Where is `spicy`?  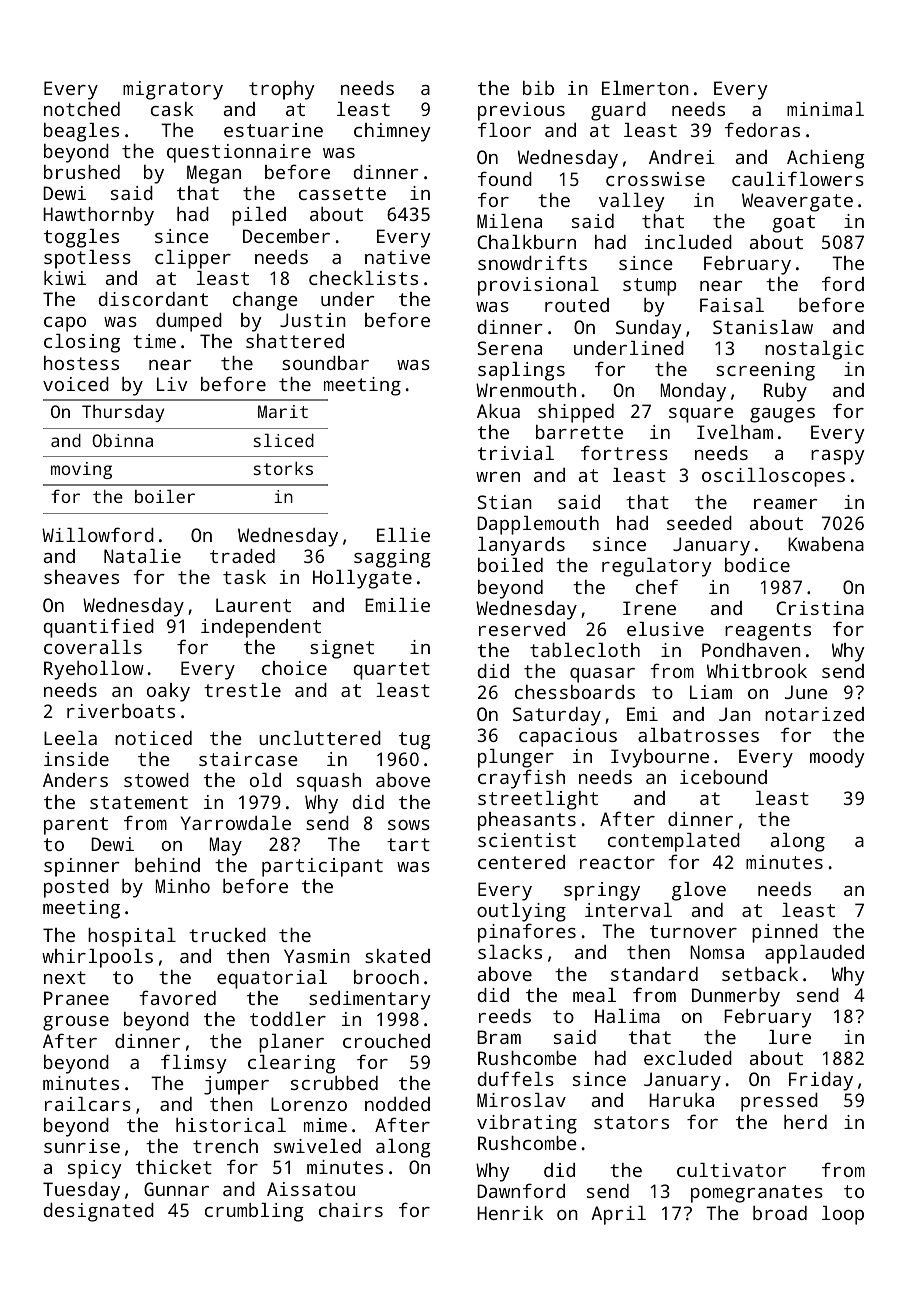
spicy is located at coordinates (94, 1169).
